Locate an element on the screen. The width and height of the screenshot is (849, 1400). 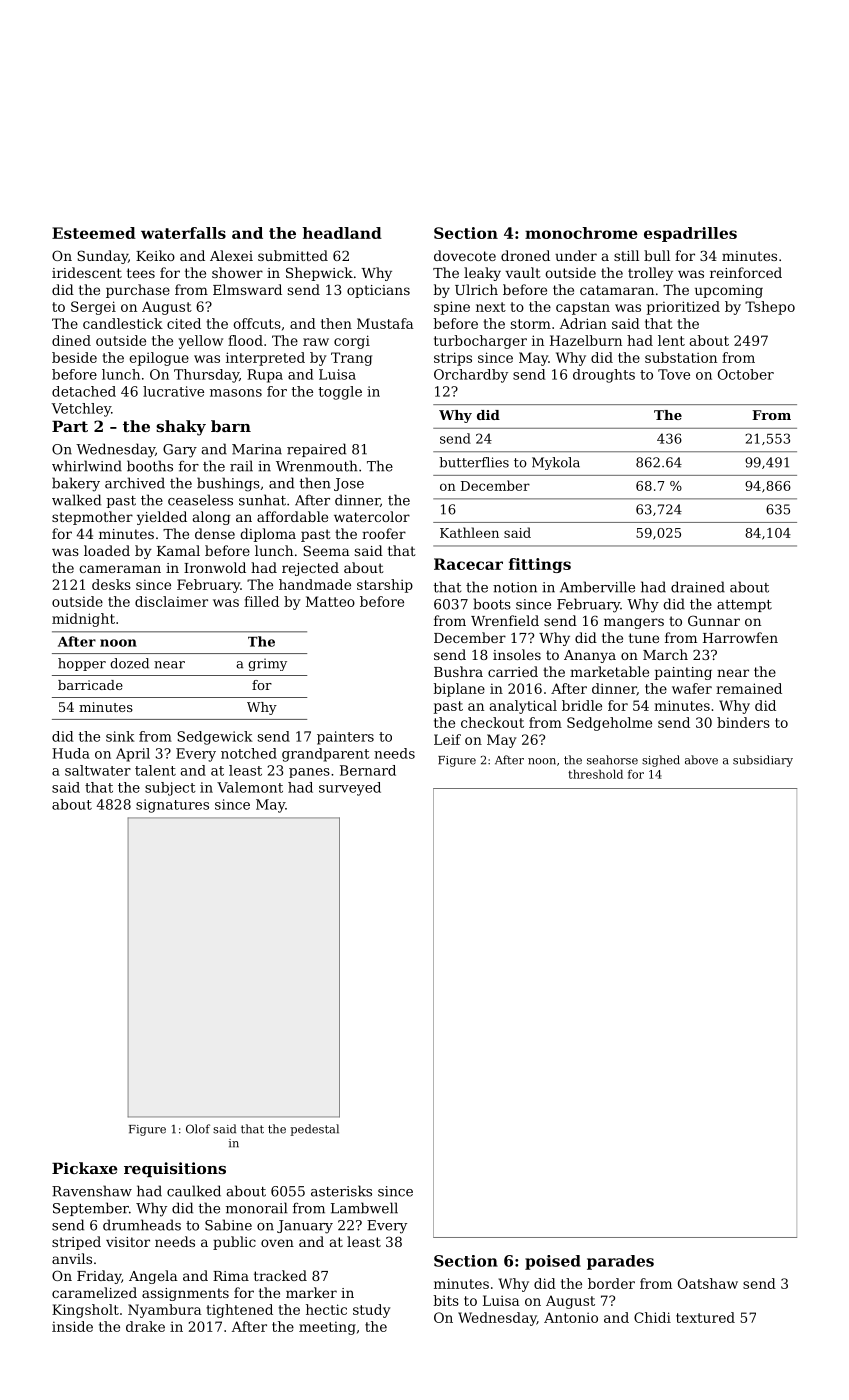
Mykola is located at coordinates (556, 463).
